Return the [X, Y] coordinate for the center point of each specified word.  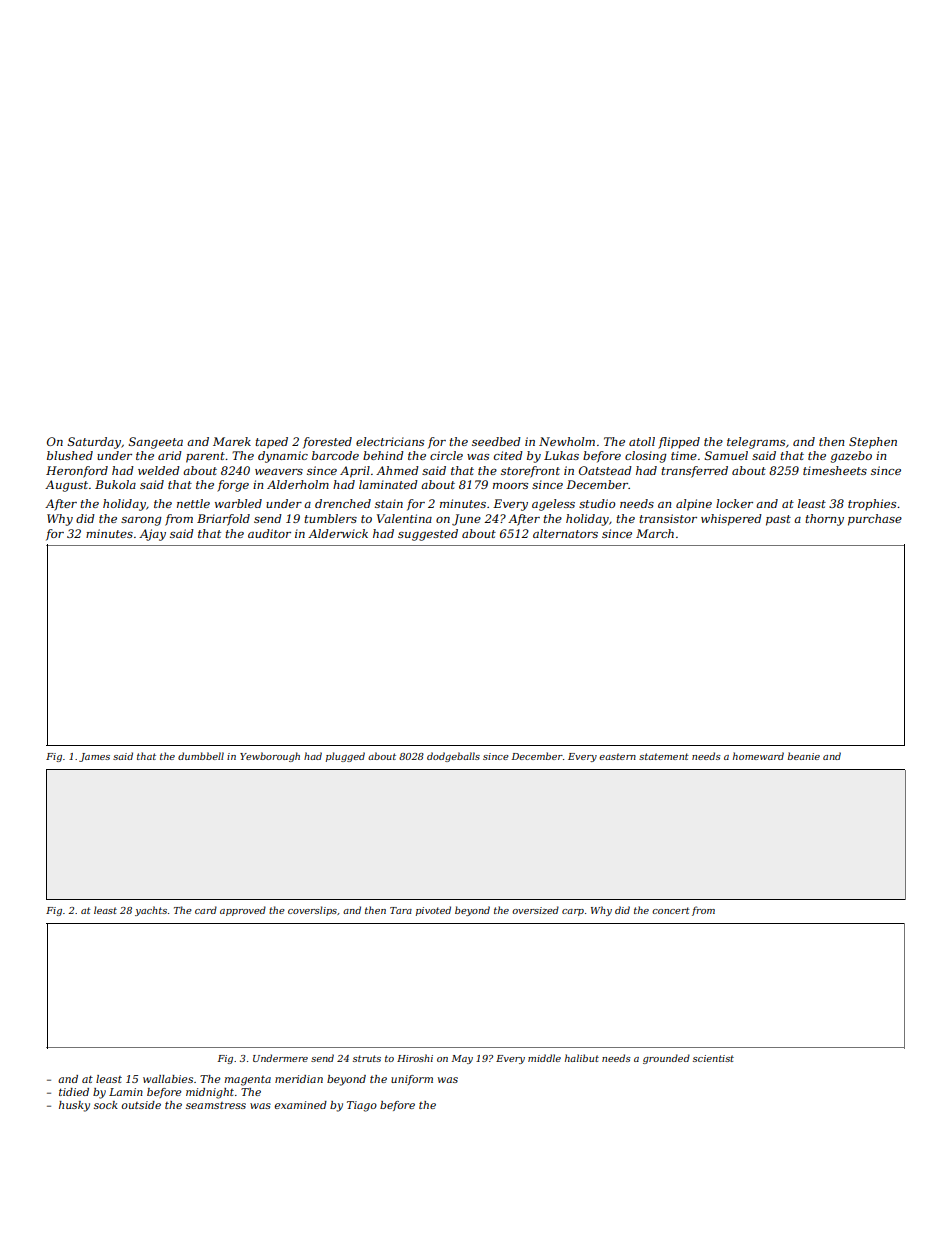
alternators [565, 533]
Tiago [362, 1106]
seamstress [216, 1105]
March [655, 533]
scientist [713, 1058]
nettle [193, 503]
